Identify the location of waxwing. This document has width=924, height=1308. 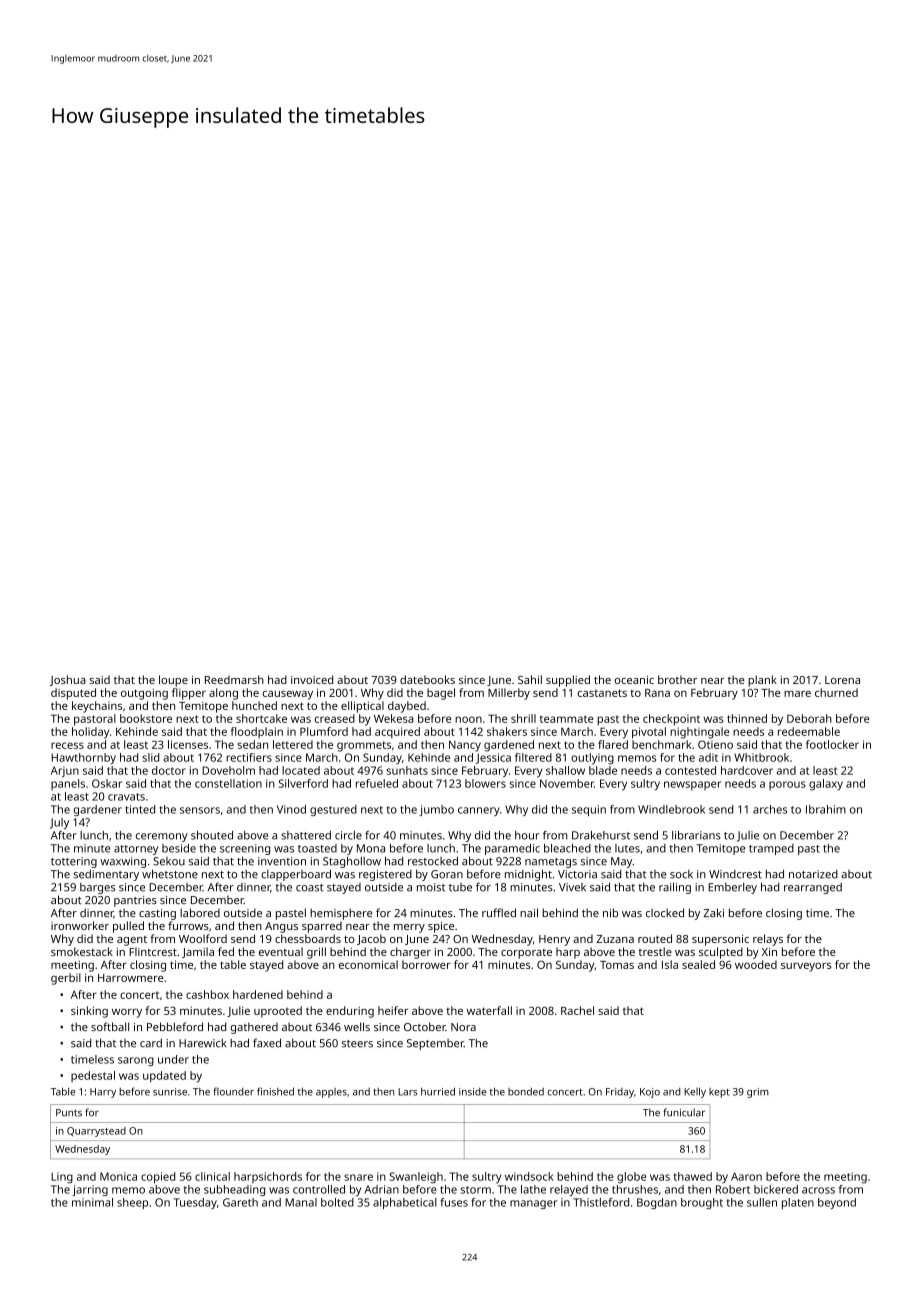
(123, 862).
